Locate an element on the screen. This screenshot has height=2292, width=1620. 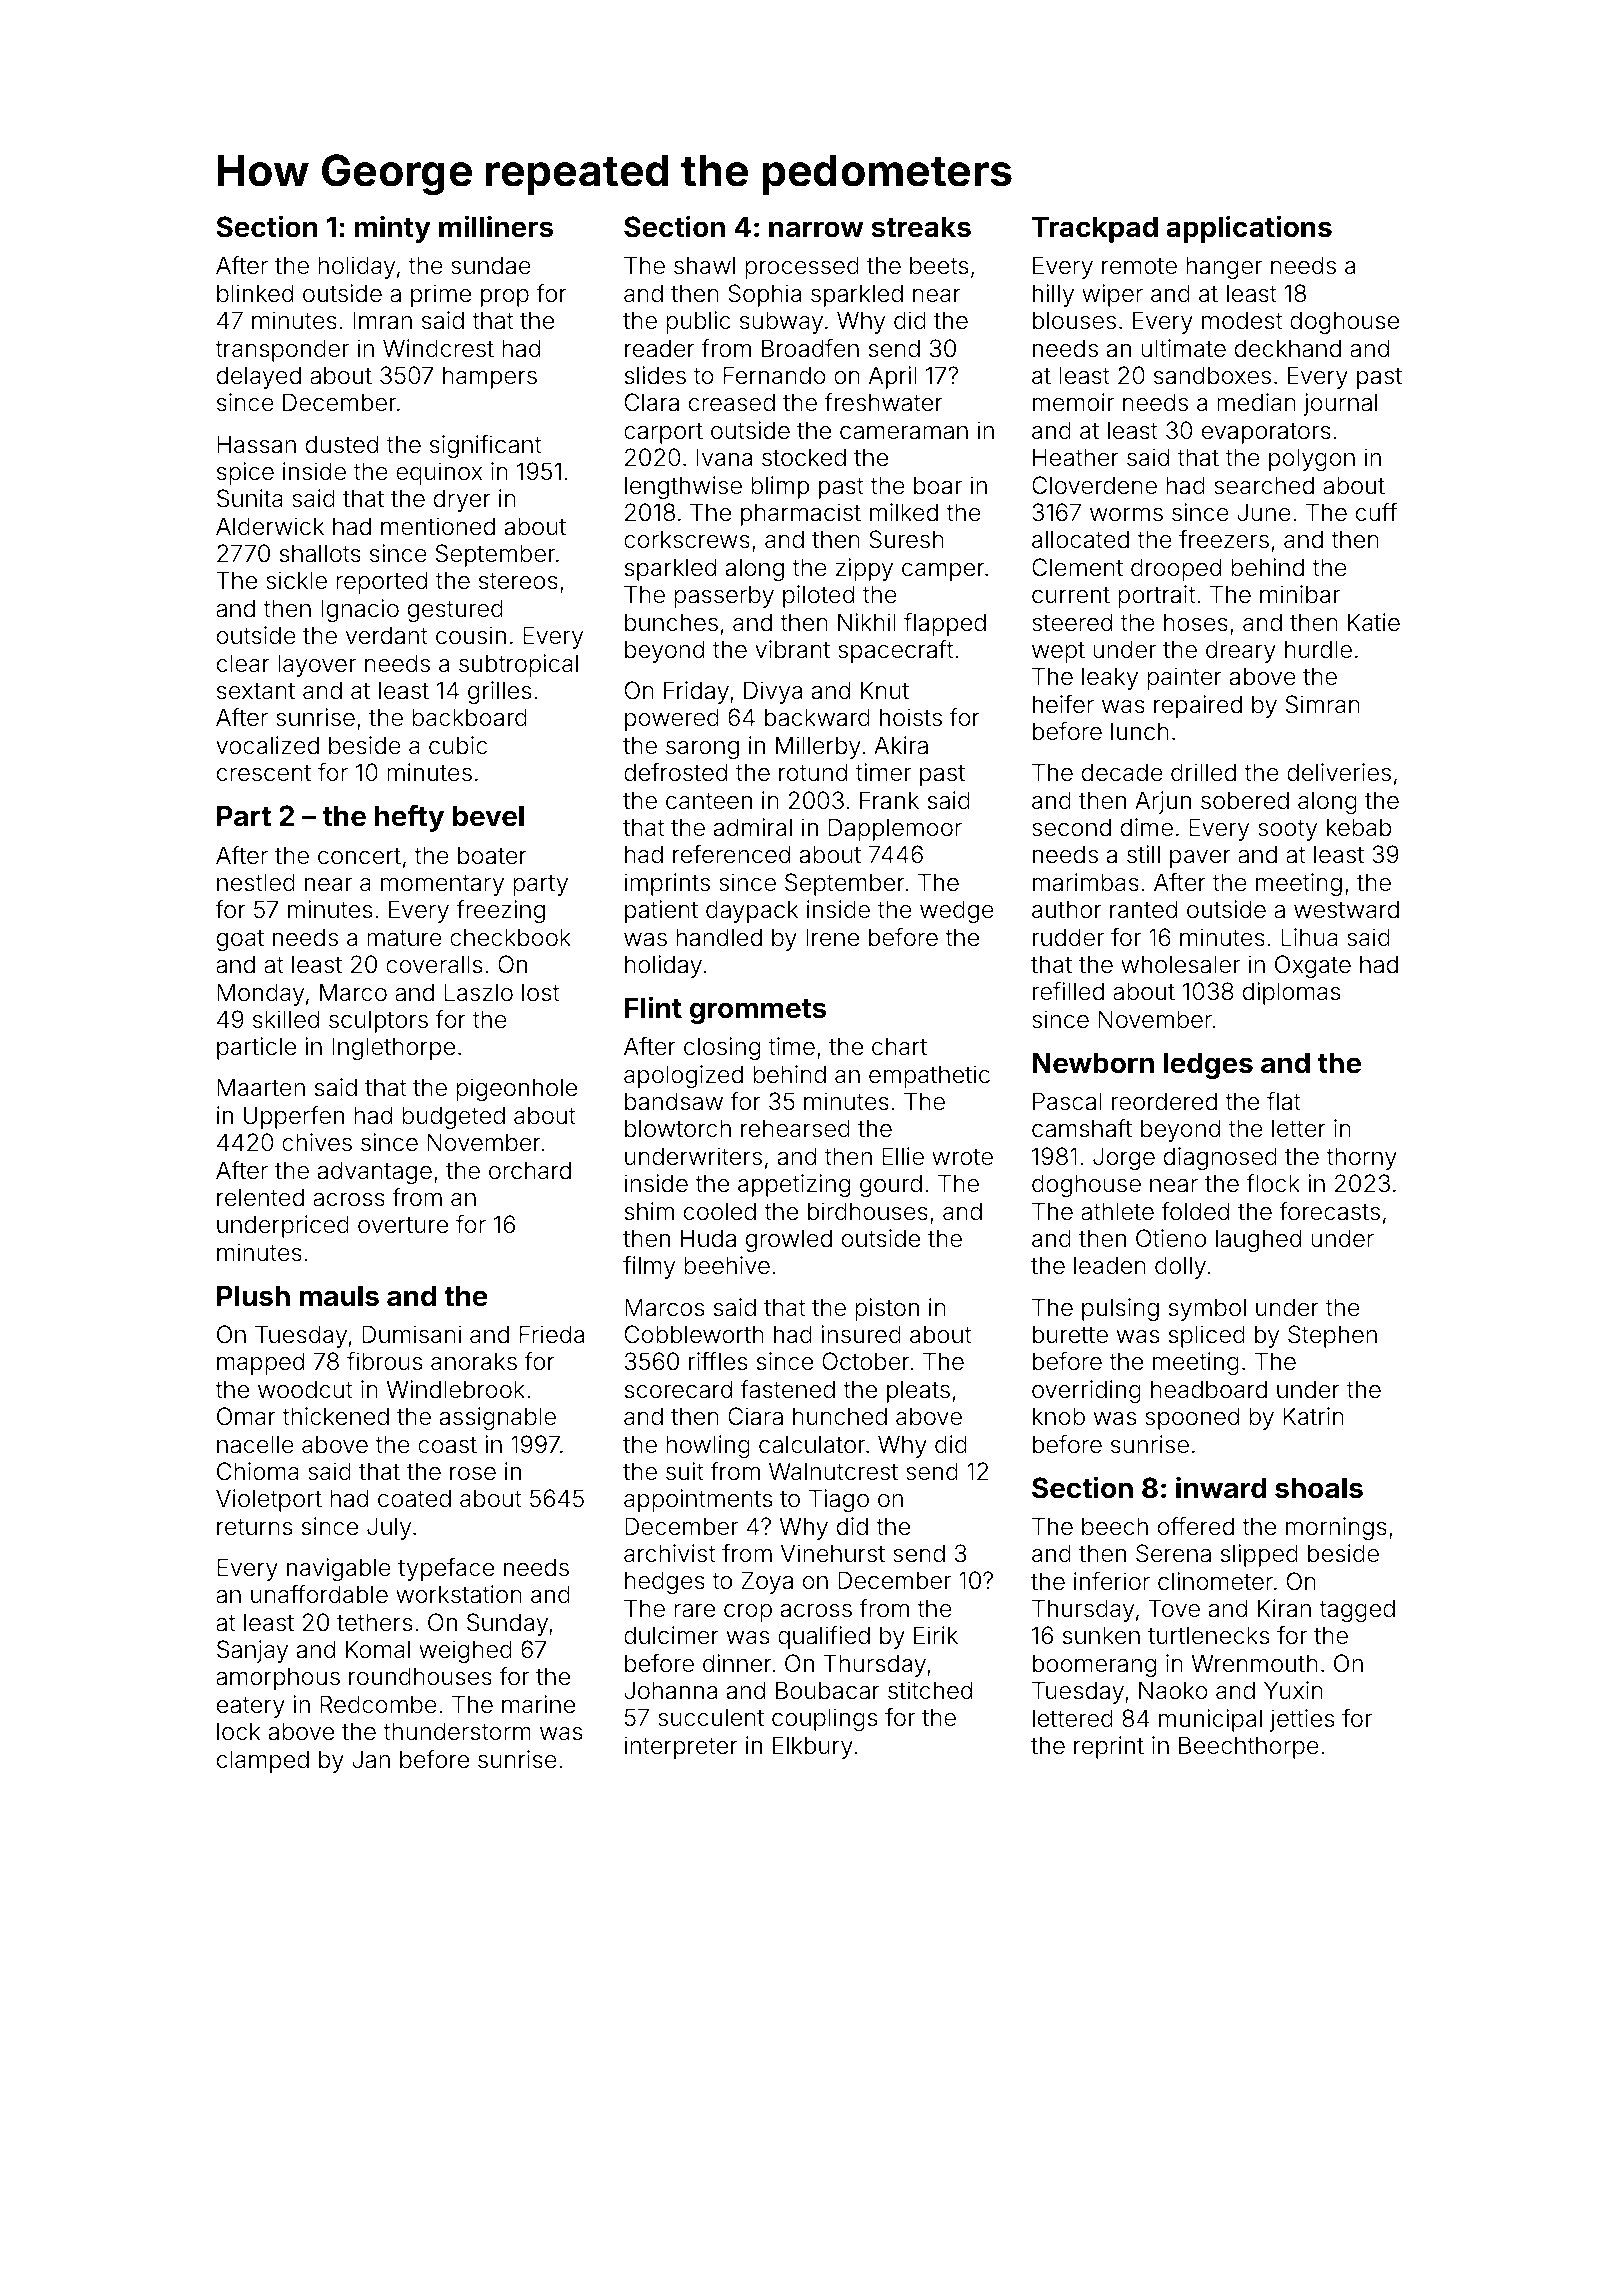
interpreter is located at coordinates (681, 1747).
